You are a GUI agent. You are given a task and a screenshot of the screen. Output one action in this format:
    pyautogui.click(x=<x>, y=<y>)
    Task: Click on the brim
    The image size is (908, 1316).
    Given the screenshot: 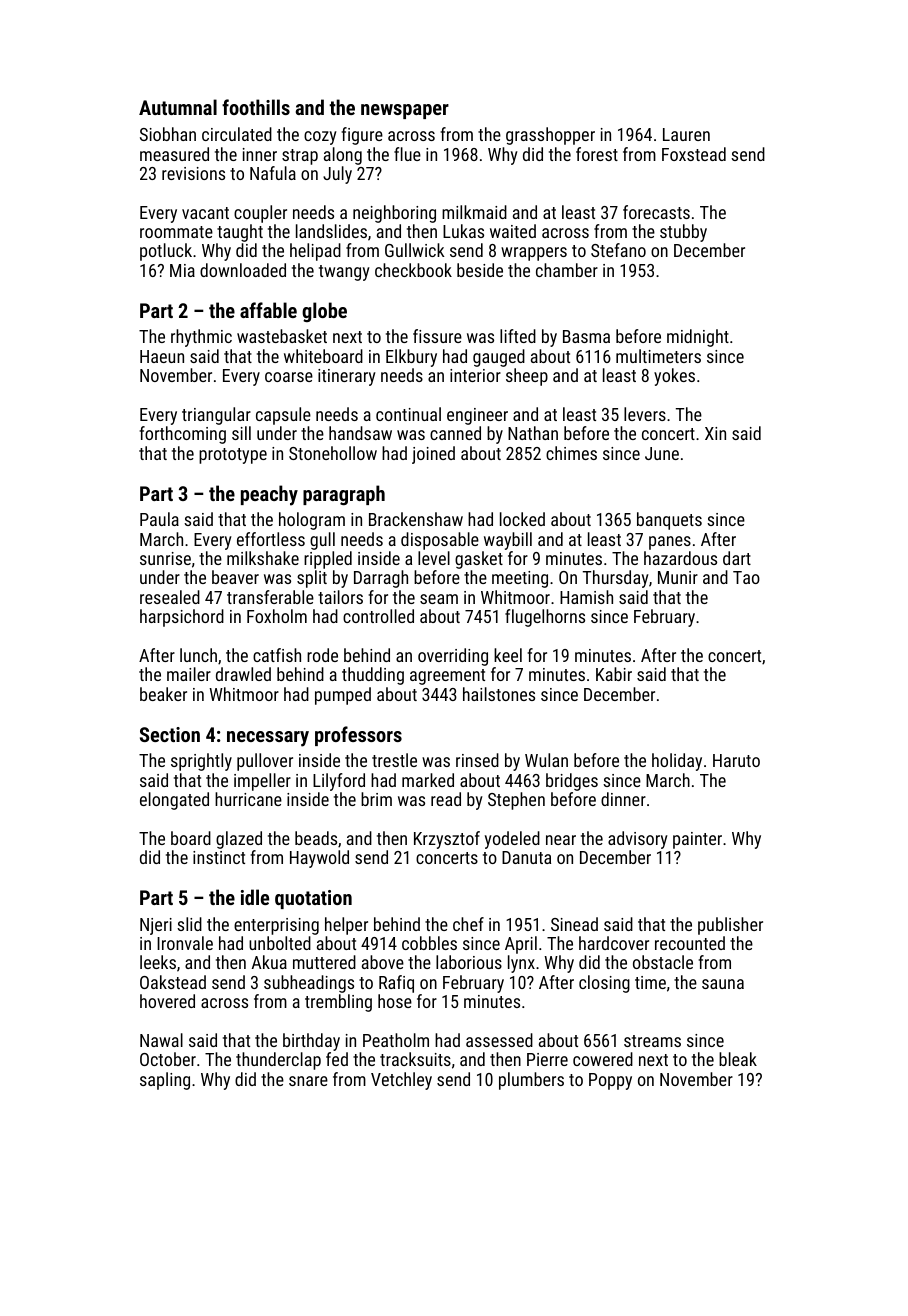 What is the action you would take?
    pyautogui.click(x=376, y=799)
